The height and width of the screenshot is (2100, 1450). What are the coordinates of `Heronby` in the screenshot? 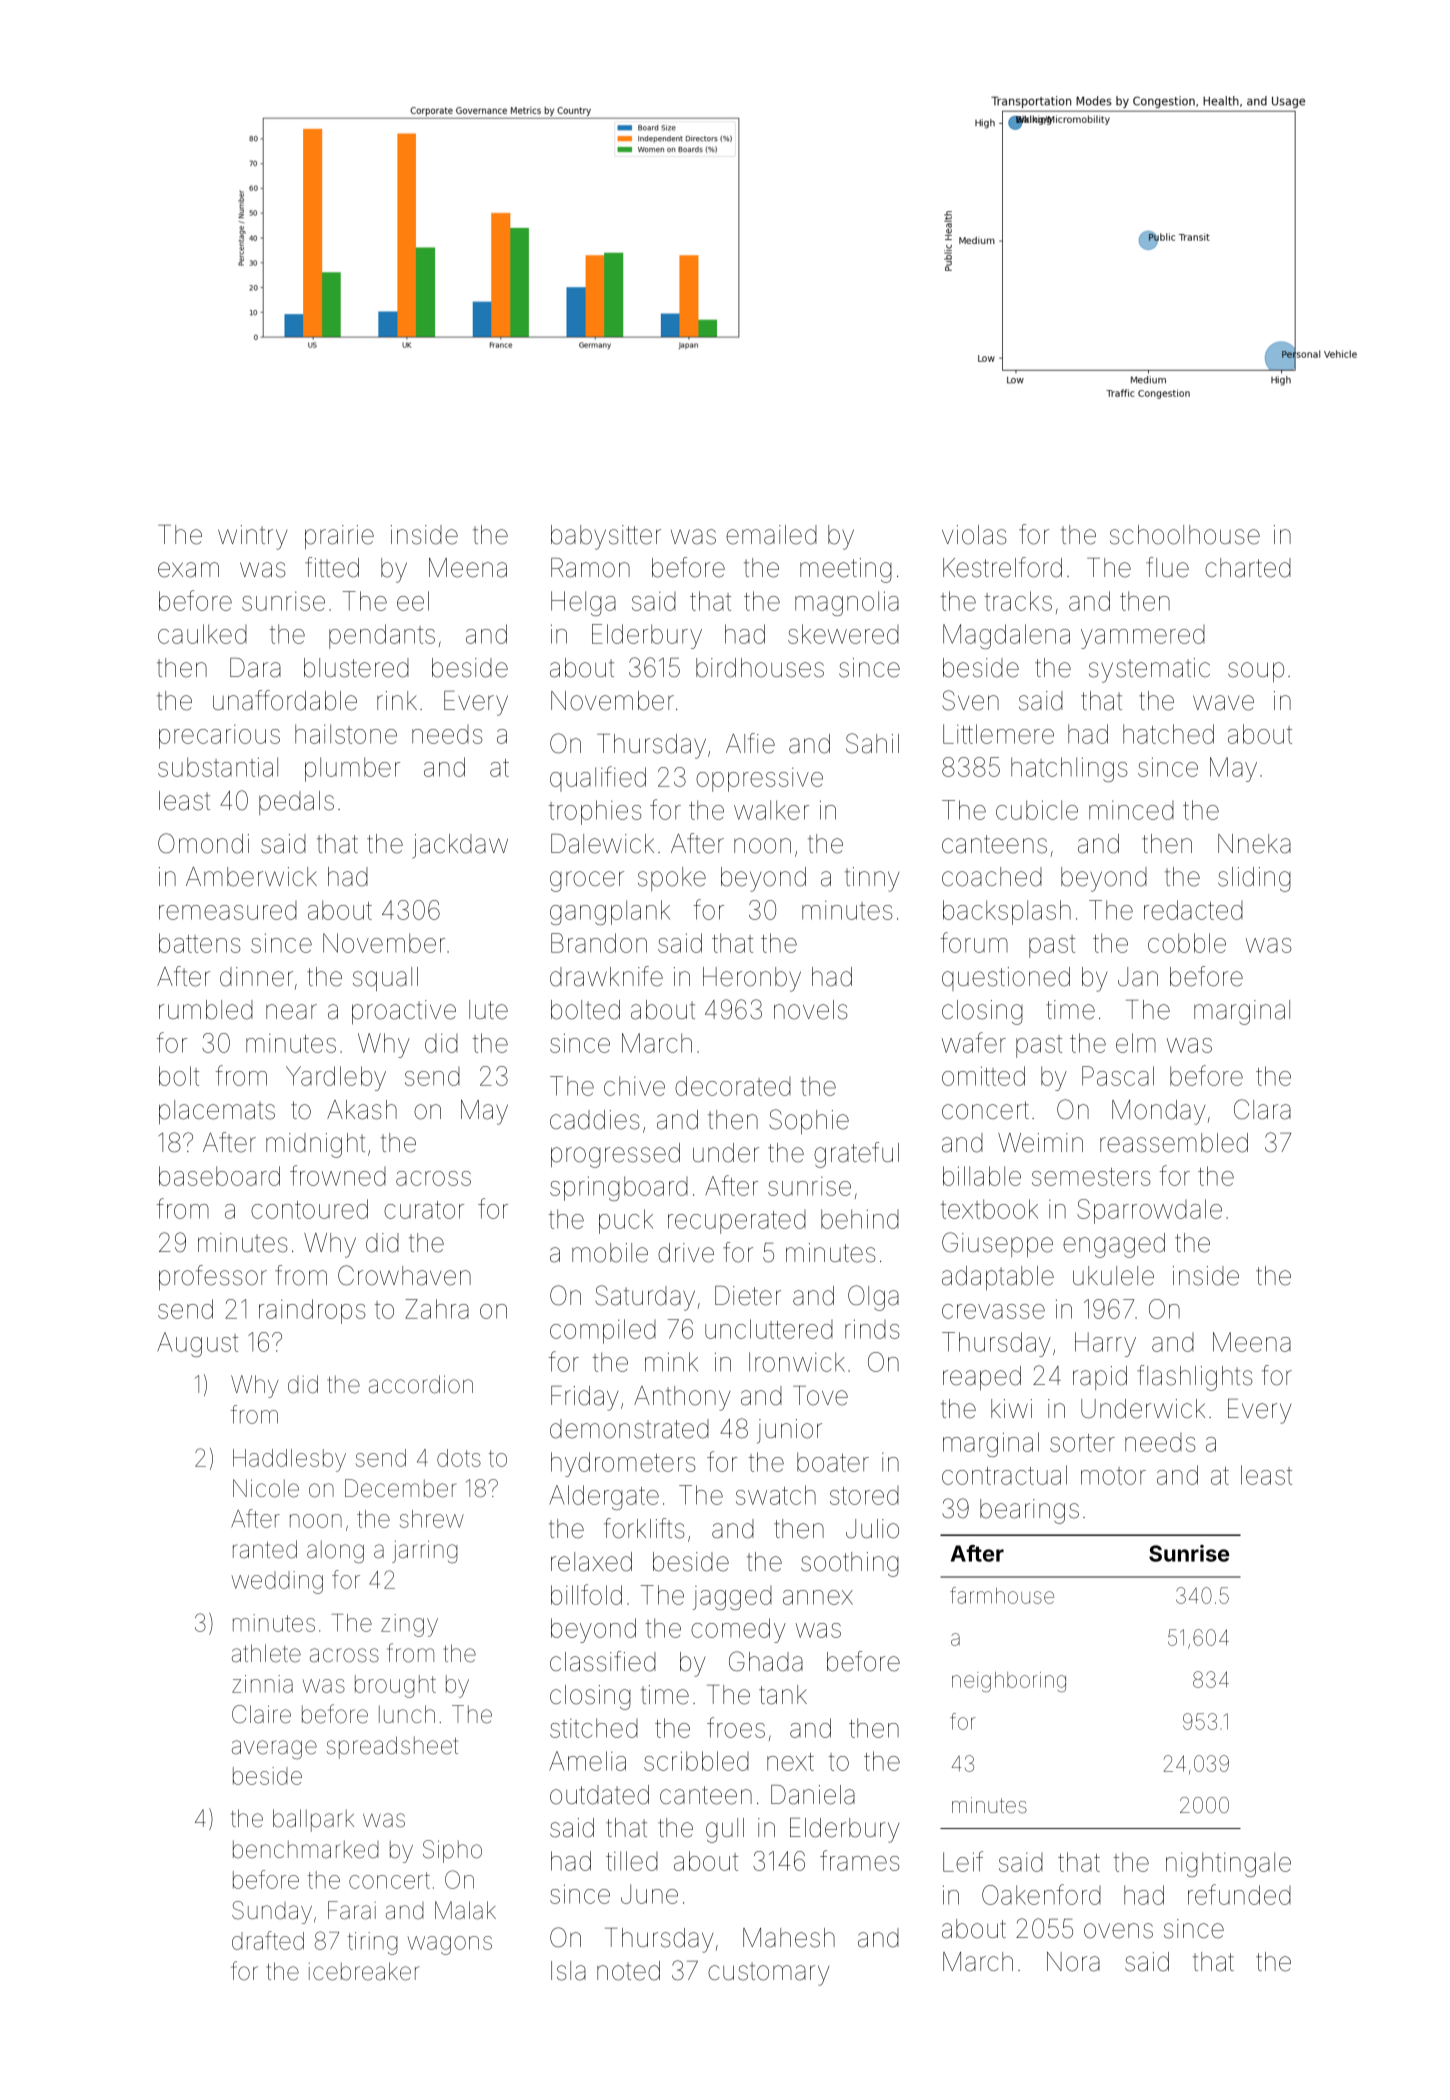 It's located at (752, 979).
